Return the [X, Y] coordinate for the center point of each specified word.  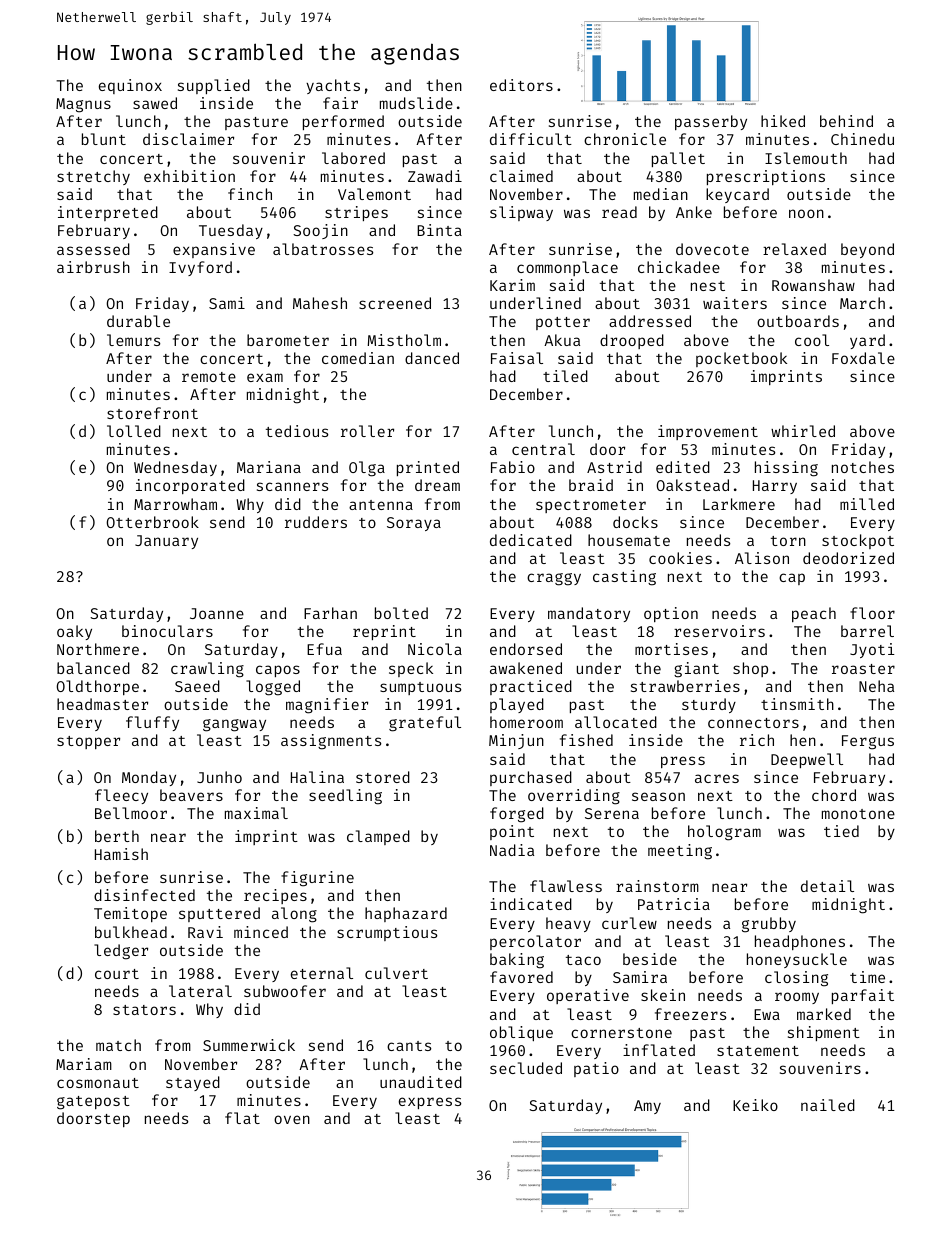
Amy [647, 1107]
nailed [828, 1105]
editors [521, 85]
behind [846, 121]
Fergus [868, 742]
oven [292, 1119]
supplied [214, 86]
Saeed [197, 686]
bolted [401, 613]
